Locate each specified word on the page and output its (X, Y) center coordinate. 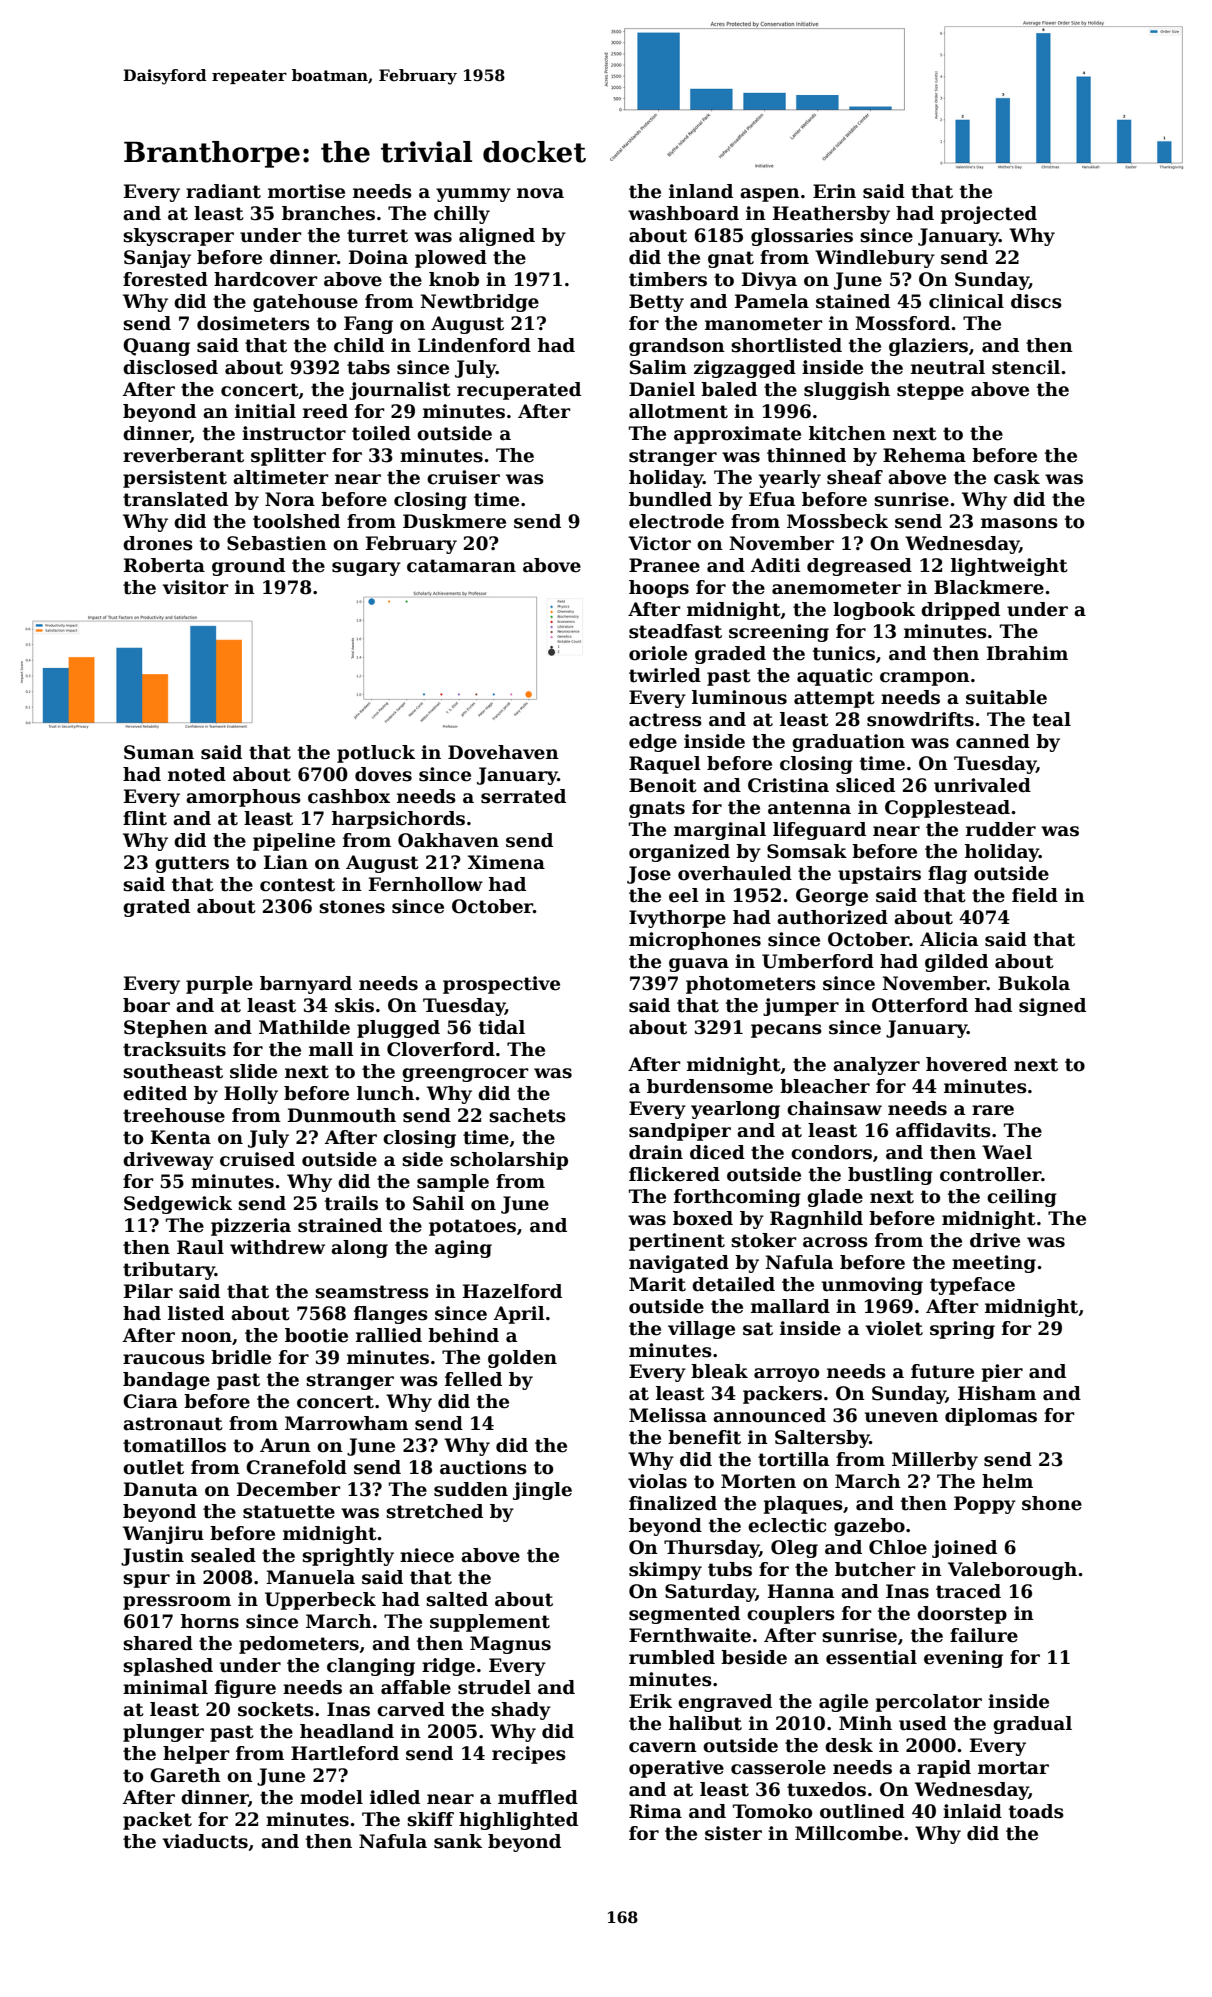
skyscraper (178, 237)
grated (156, 908)
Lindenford (474, 345)
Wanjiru (163, 1535)
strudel (494, 1687)
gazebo (869, 1527)
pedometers (299, 1645)
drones (158, 543)
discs (1036, 301)
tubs (730, 1569)
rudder (1001, 829)
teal (1051, 719)
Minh (865, 1723)
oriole (658, 653)
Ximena (506, 862)
